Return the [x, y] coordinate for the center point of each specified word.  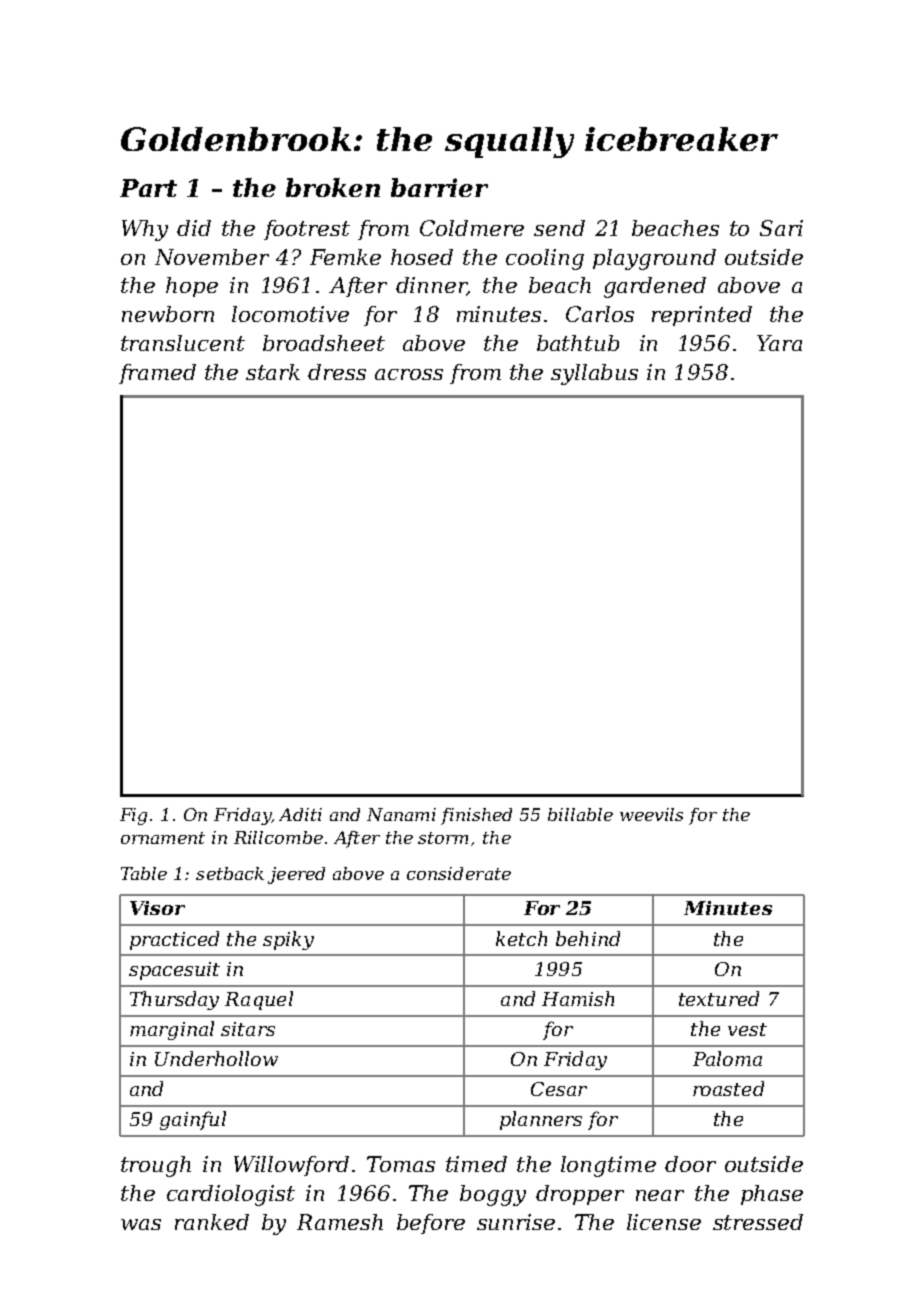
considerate [459, 873]
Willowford [291, 1166]
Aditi [300, 814]
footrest [307, 230]
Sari [781, 228]
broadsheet [324, 343]
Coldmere [472, 228]
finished [476, 816]
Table [144, 873]
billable [580, 814]
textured [719, 998]
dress [337, 372]
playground [654, 259]
